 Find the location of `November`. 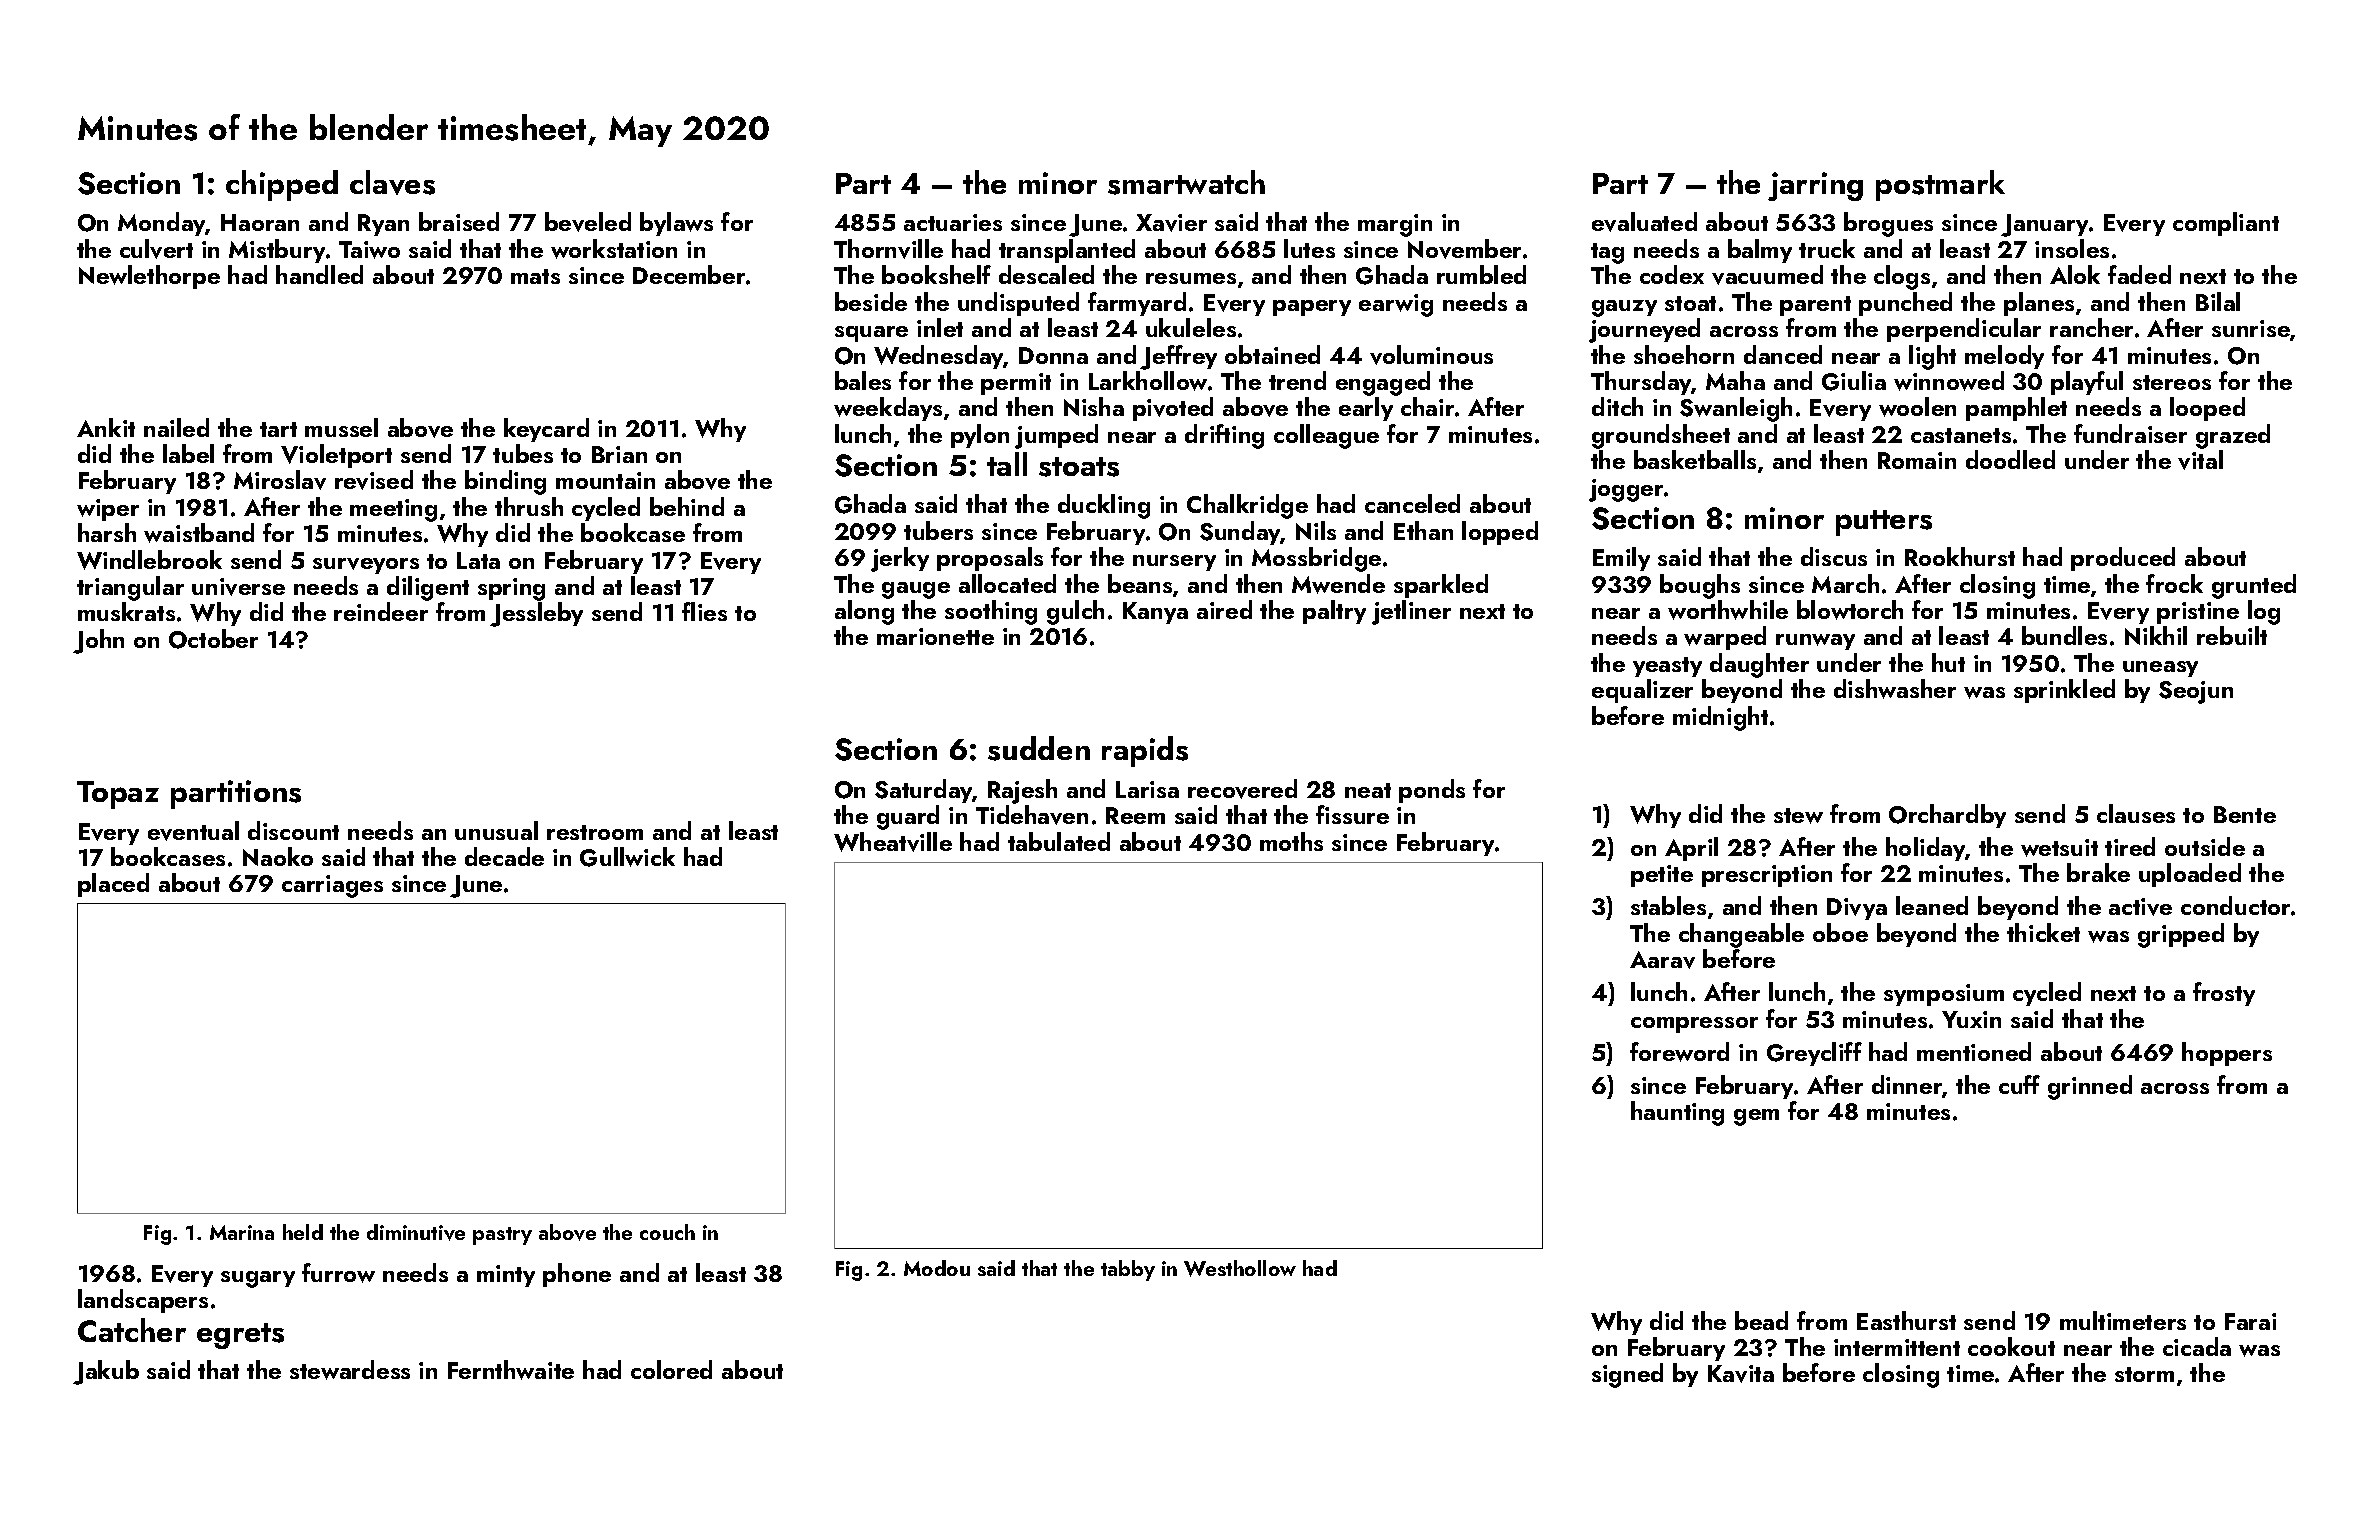

November is located at coordinates (1464, 249).
